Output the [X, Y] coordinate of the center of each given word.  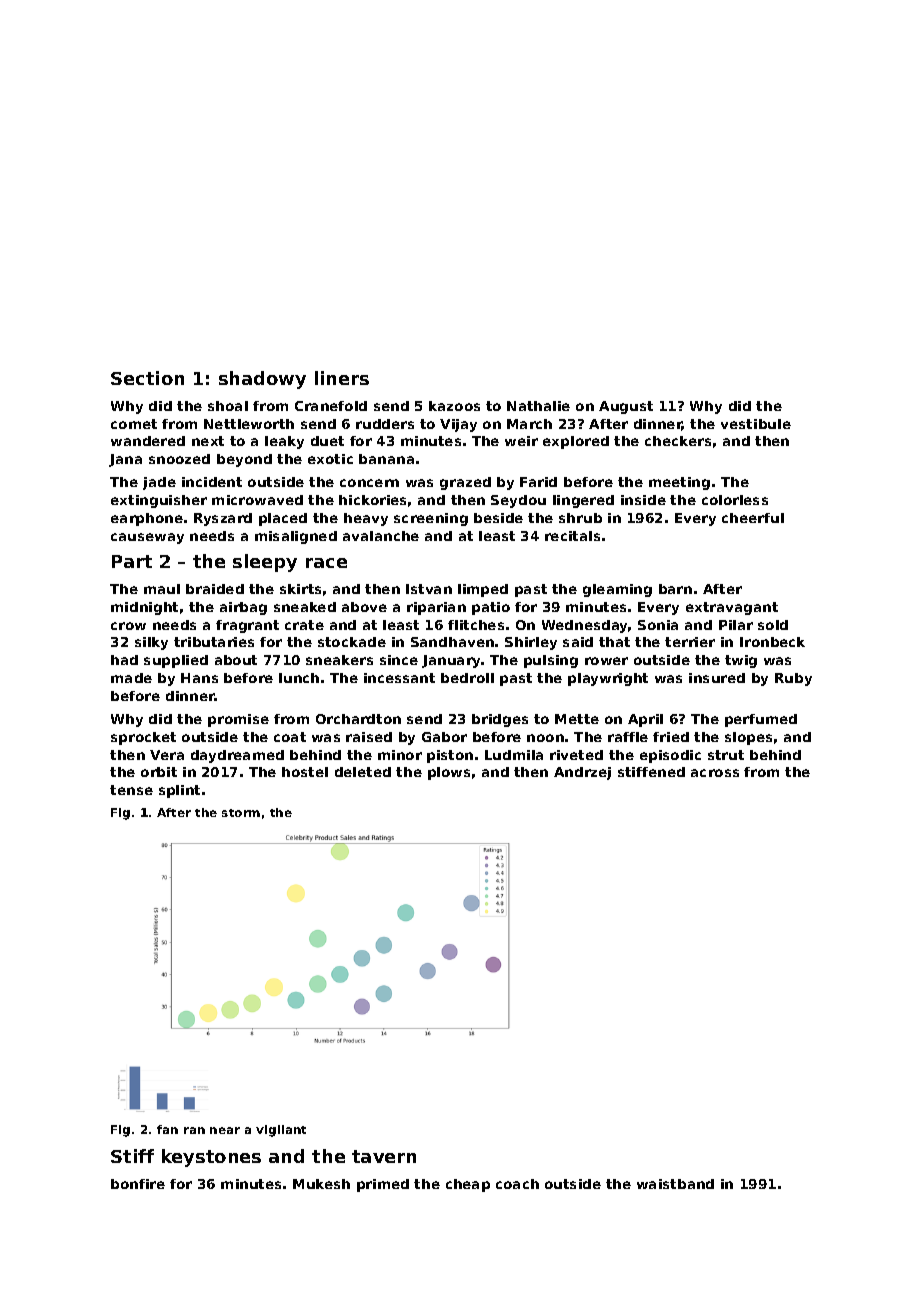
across [715, 773]
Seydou [518, 501]
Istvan [429, 589]
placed [283, 519]
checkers [678, 441]
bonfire [138, 1184]
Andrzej [582, 773]
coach [517, 1184]
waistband [675, 1184]
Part [132, 561]
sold [773, 625]
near [225, 1130]
